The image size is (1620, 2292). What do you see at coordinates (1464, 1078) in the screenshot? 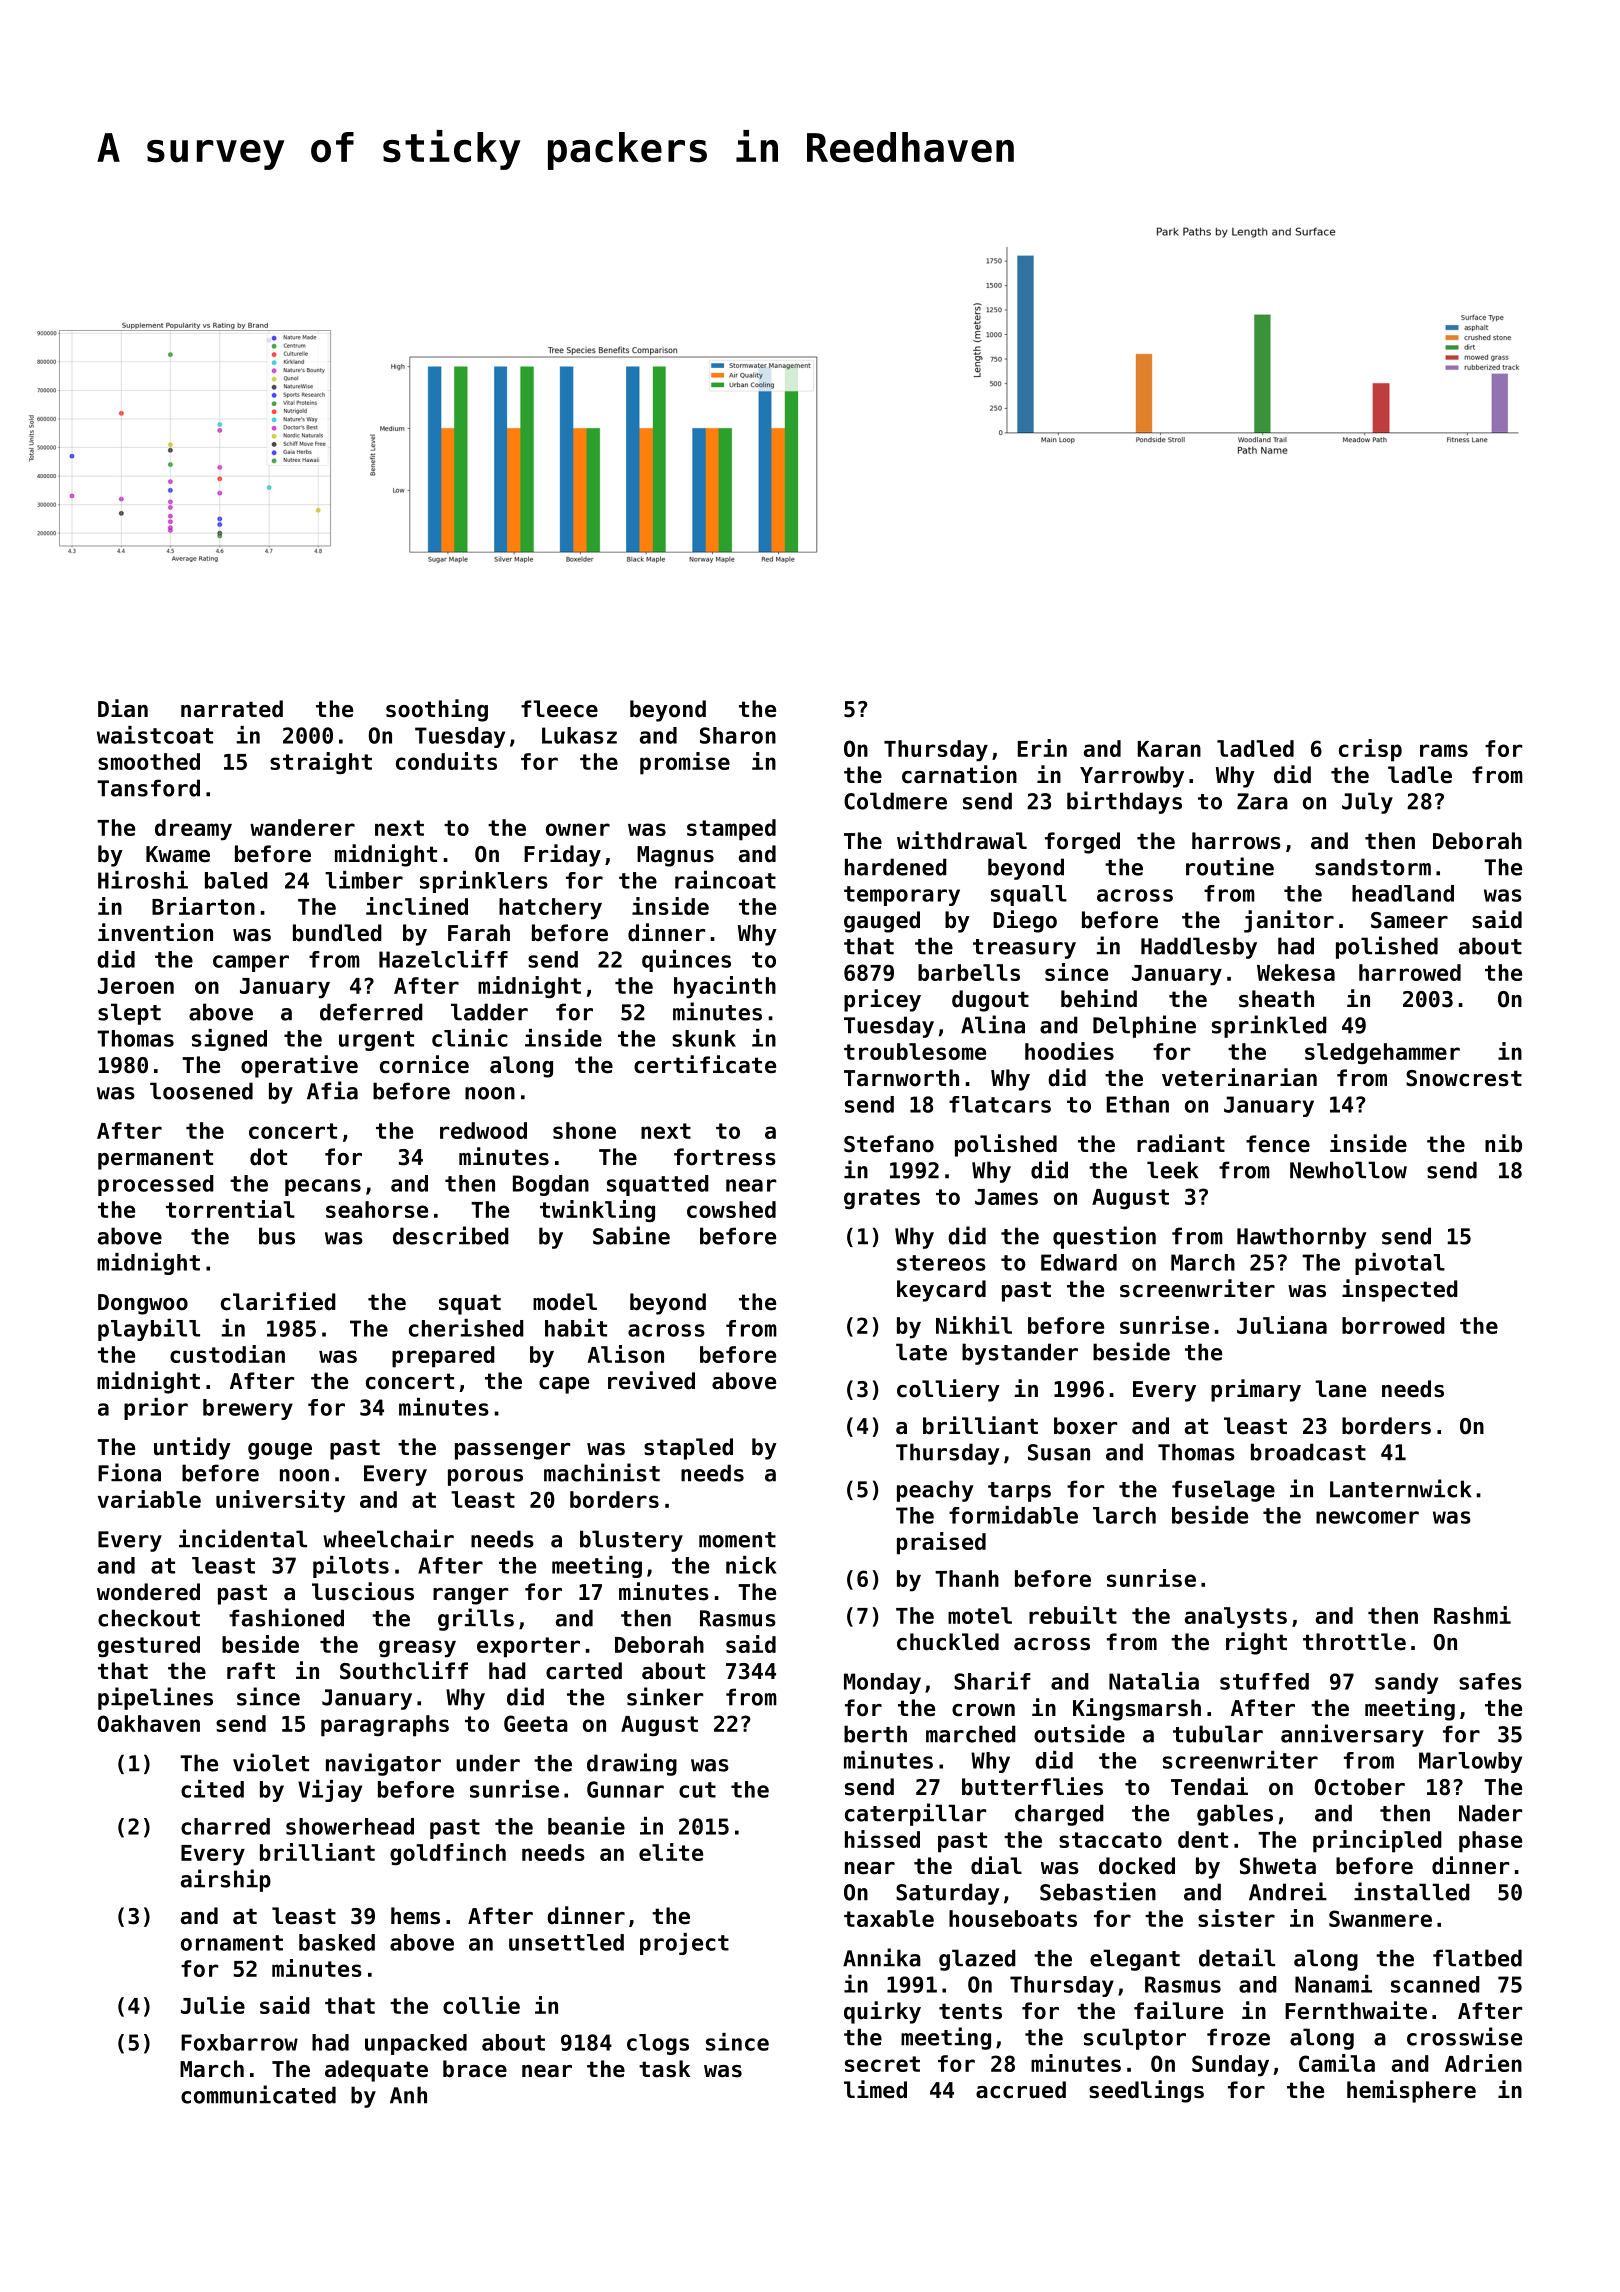
I see `Snowcrest` at bounding box center [1464, 1078].
